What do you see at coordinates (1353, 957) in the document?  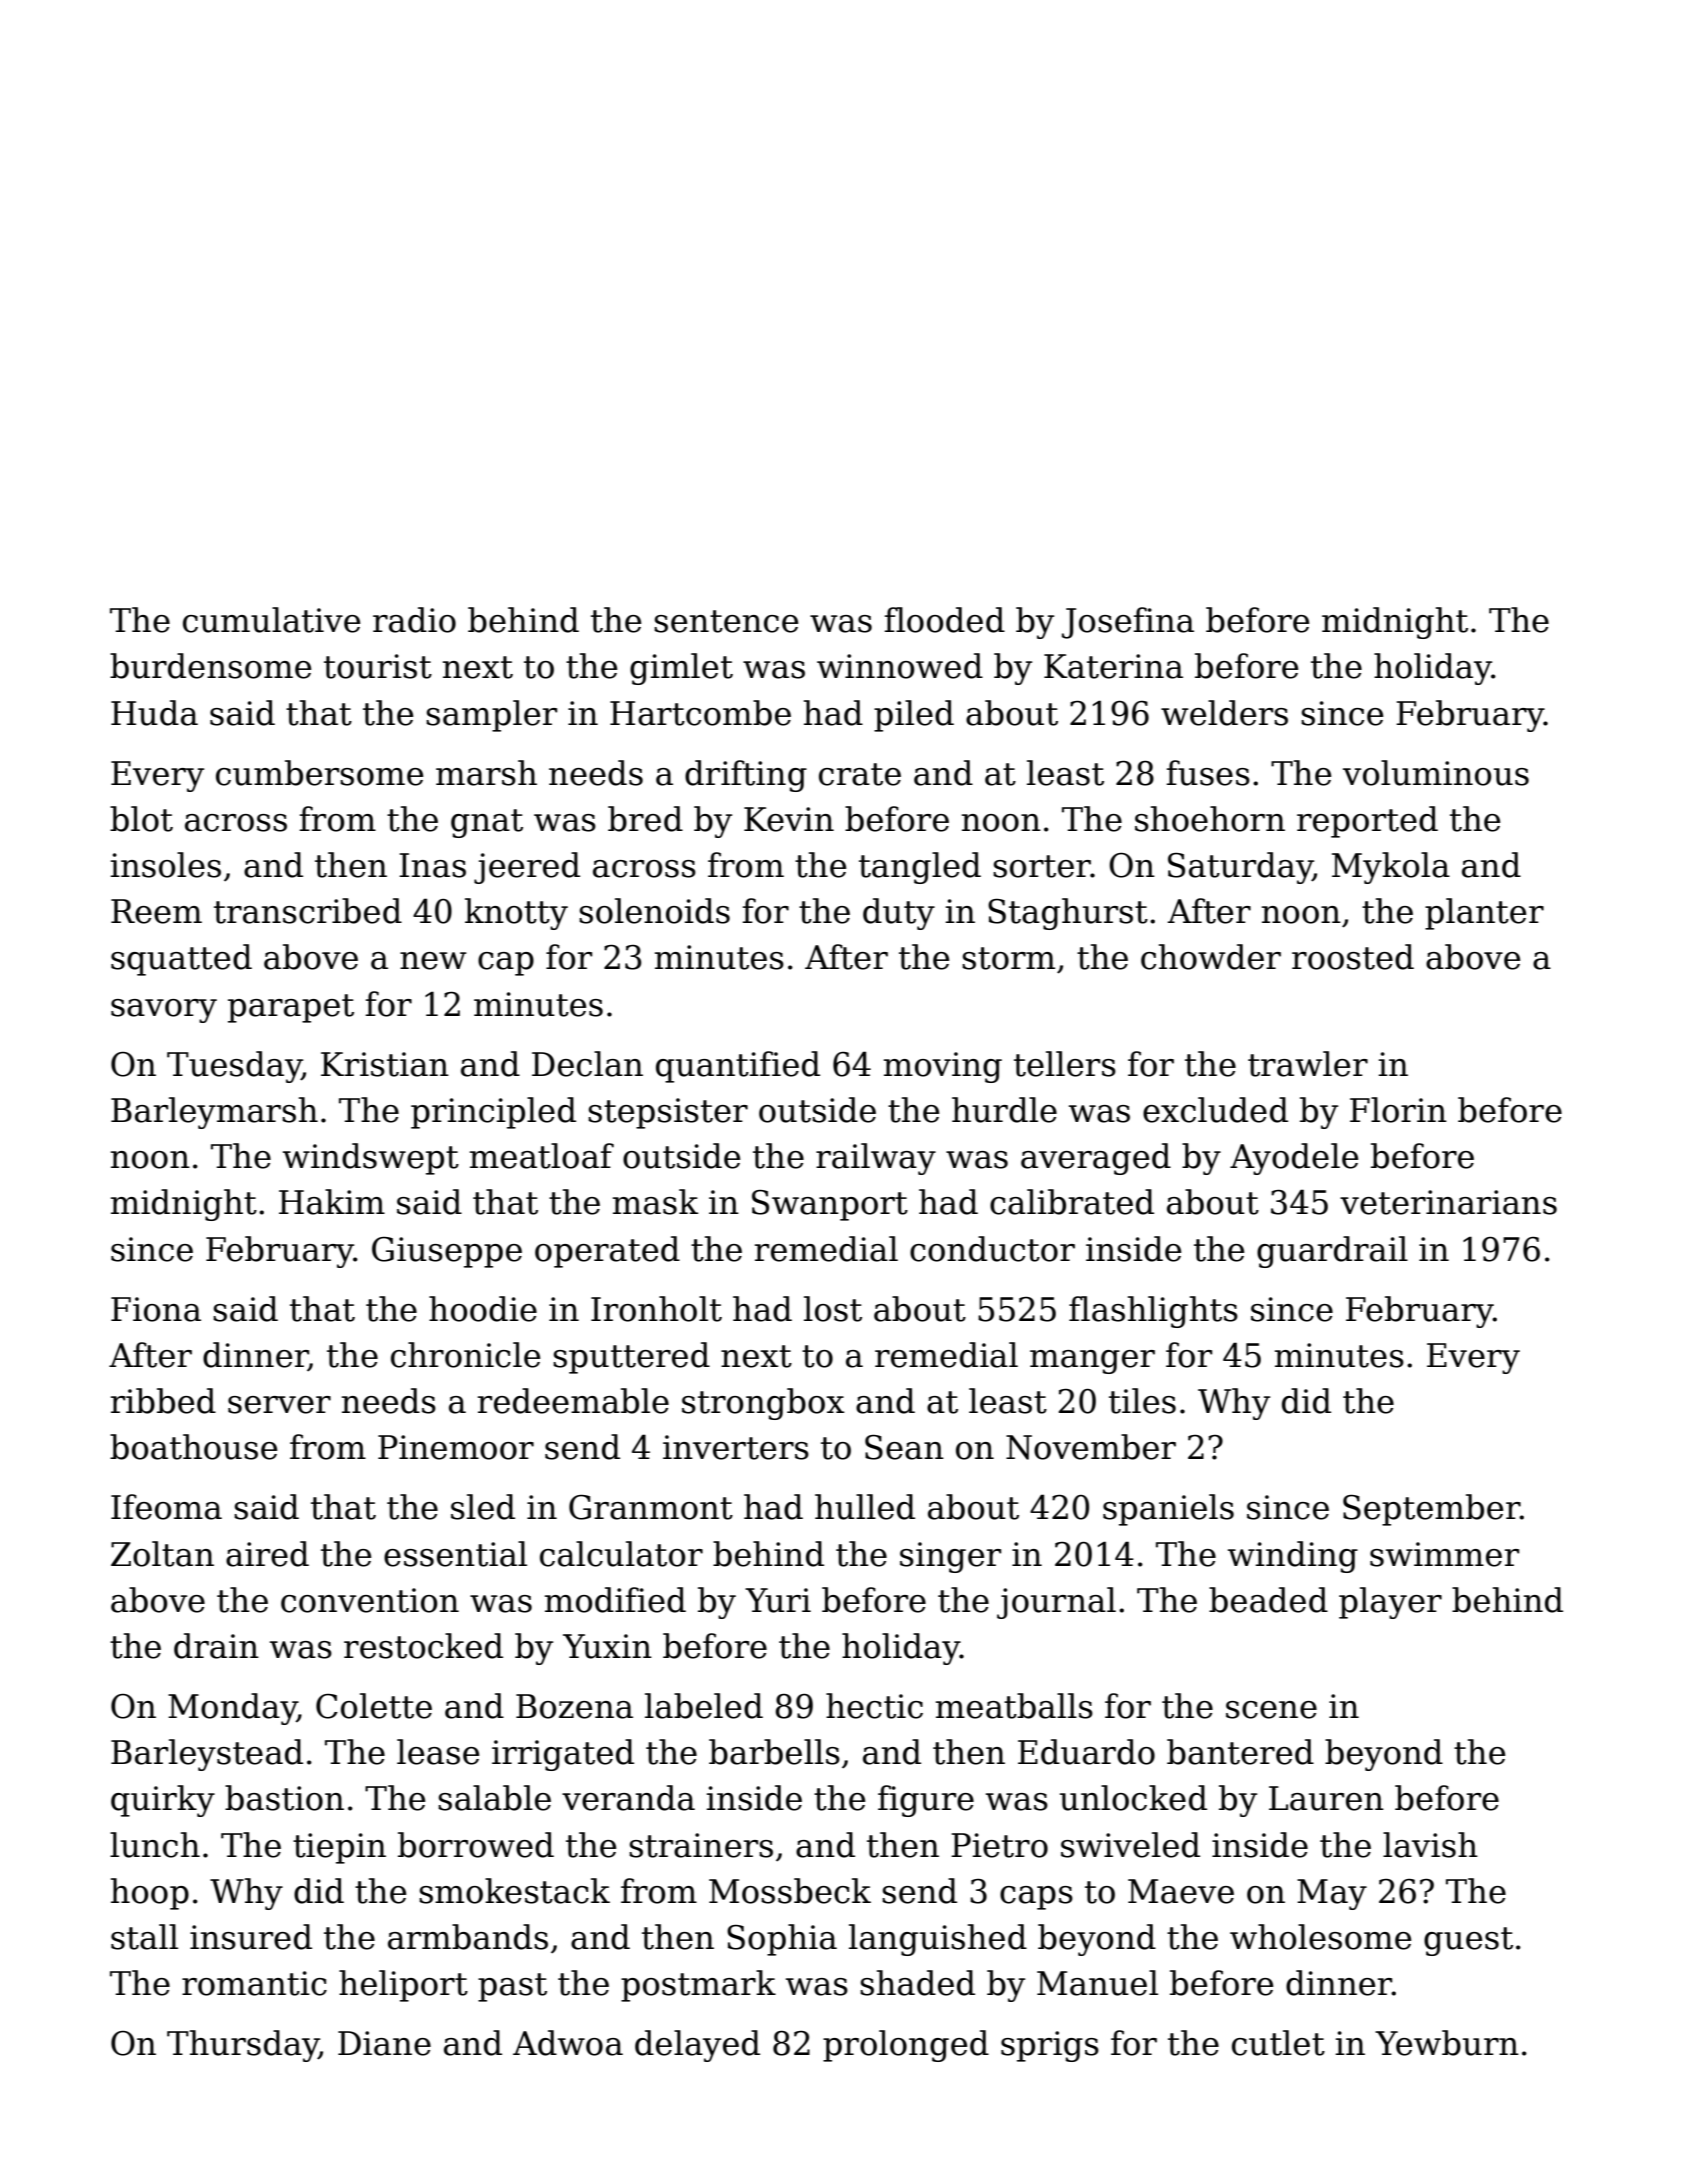 I see `roosted` at bounding box center [1353, 957].
